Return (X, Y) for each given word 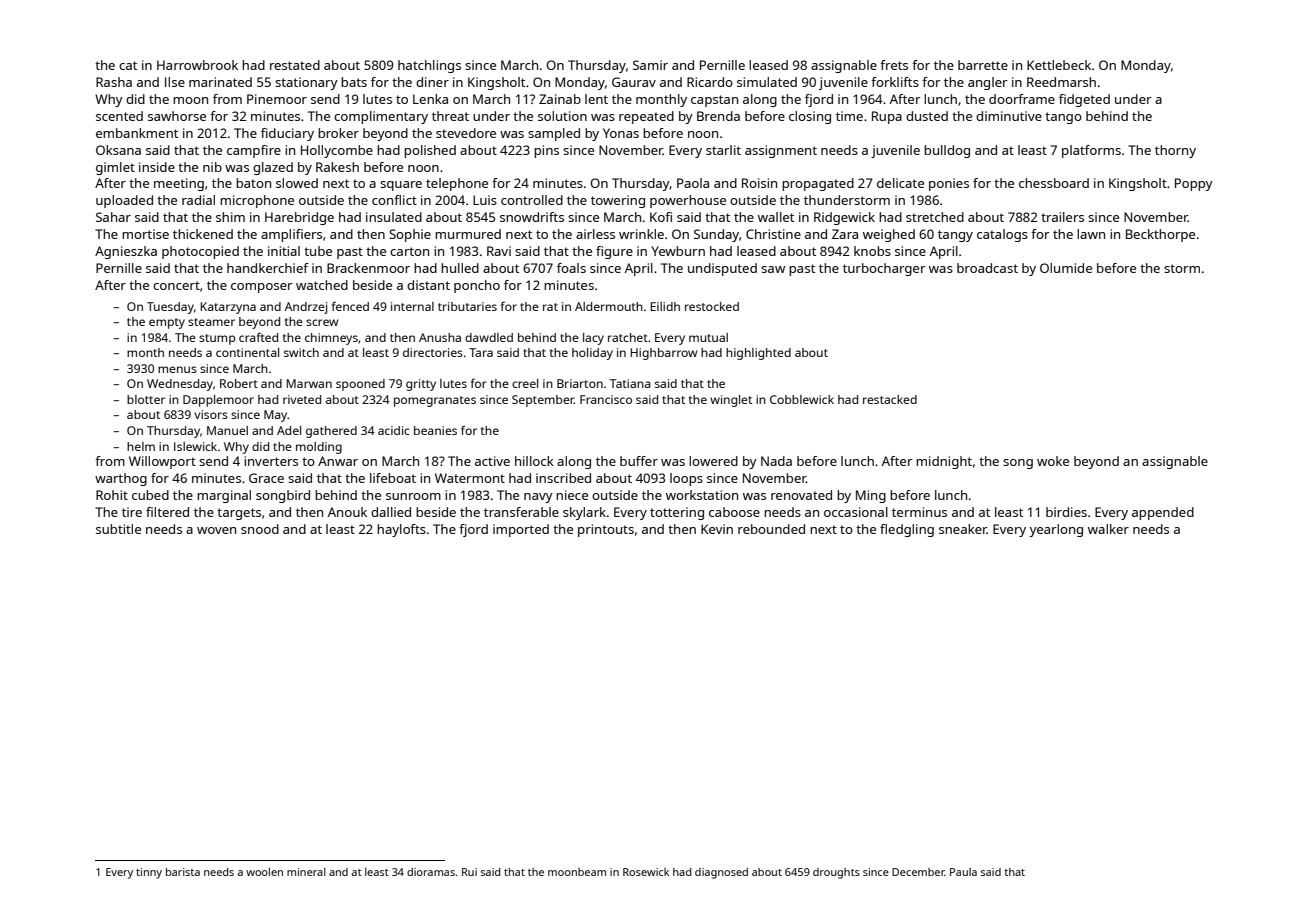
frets (894, 65)
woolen (264, 871)
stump (217, 339)
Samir (650, 65)
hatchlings (429, 66)
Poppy (1194, 184)
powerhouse (688, 201)
